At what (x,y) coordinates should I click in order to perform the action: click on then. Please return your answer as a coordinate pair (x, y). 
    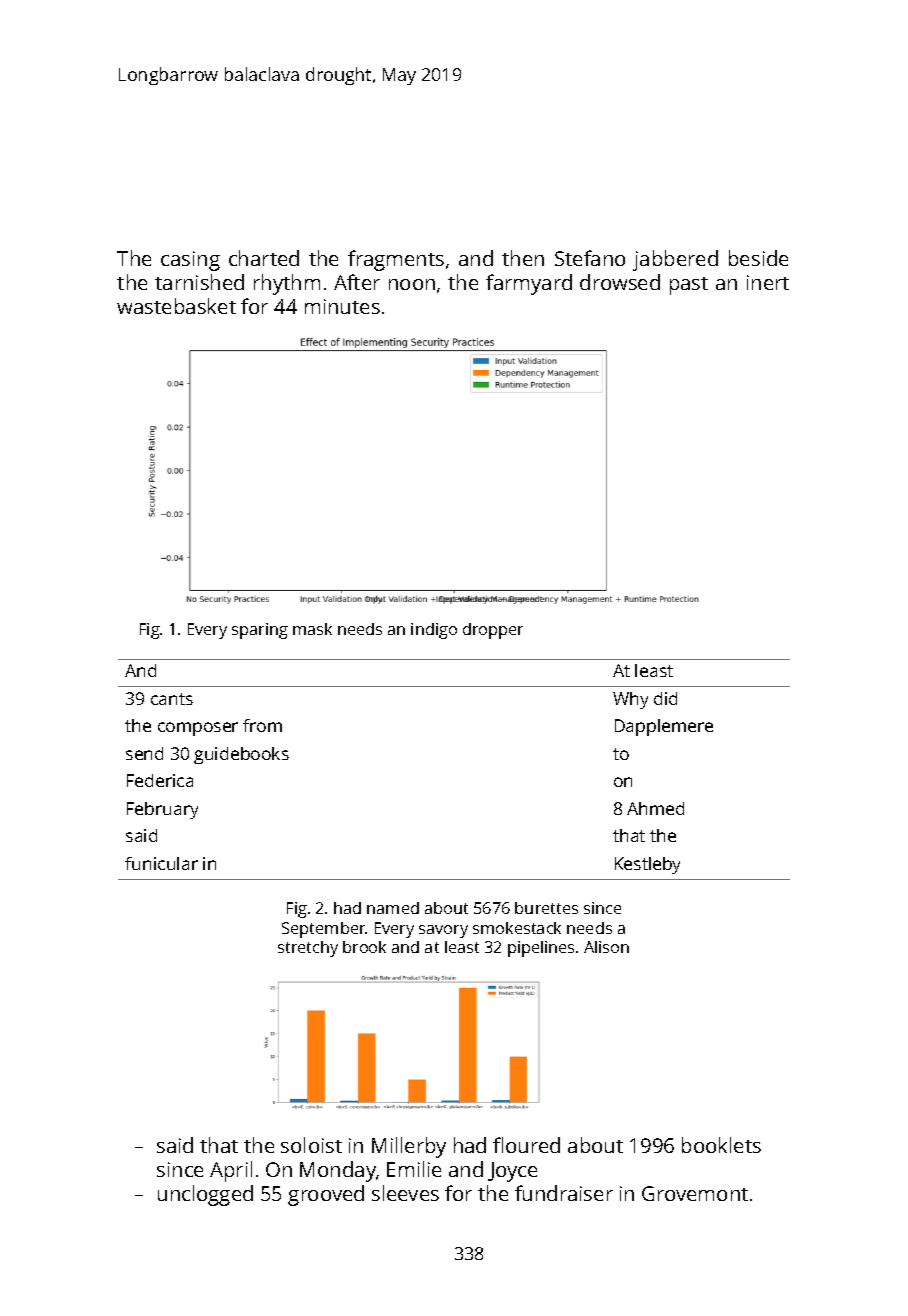
    Looking at the image, I should click on (523, 258).
